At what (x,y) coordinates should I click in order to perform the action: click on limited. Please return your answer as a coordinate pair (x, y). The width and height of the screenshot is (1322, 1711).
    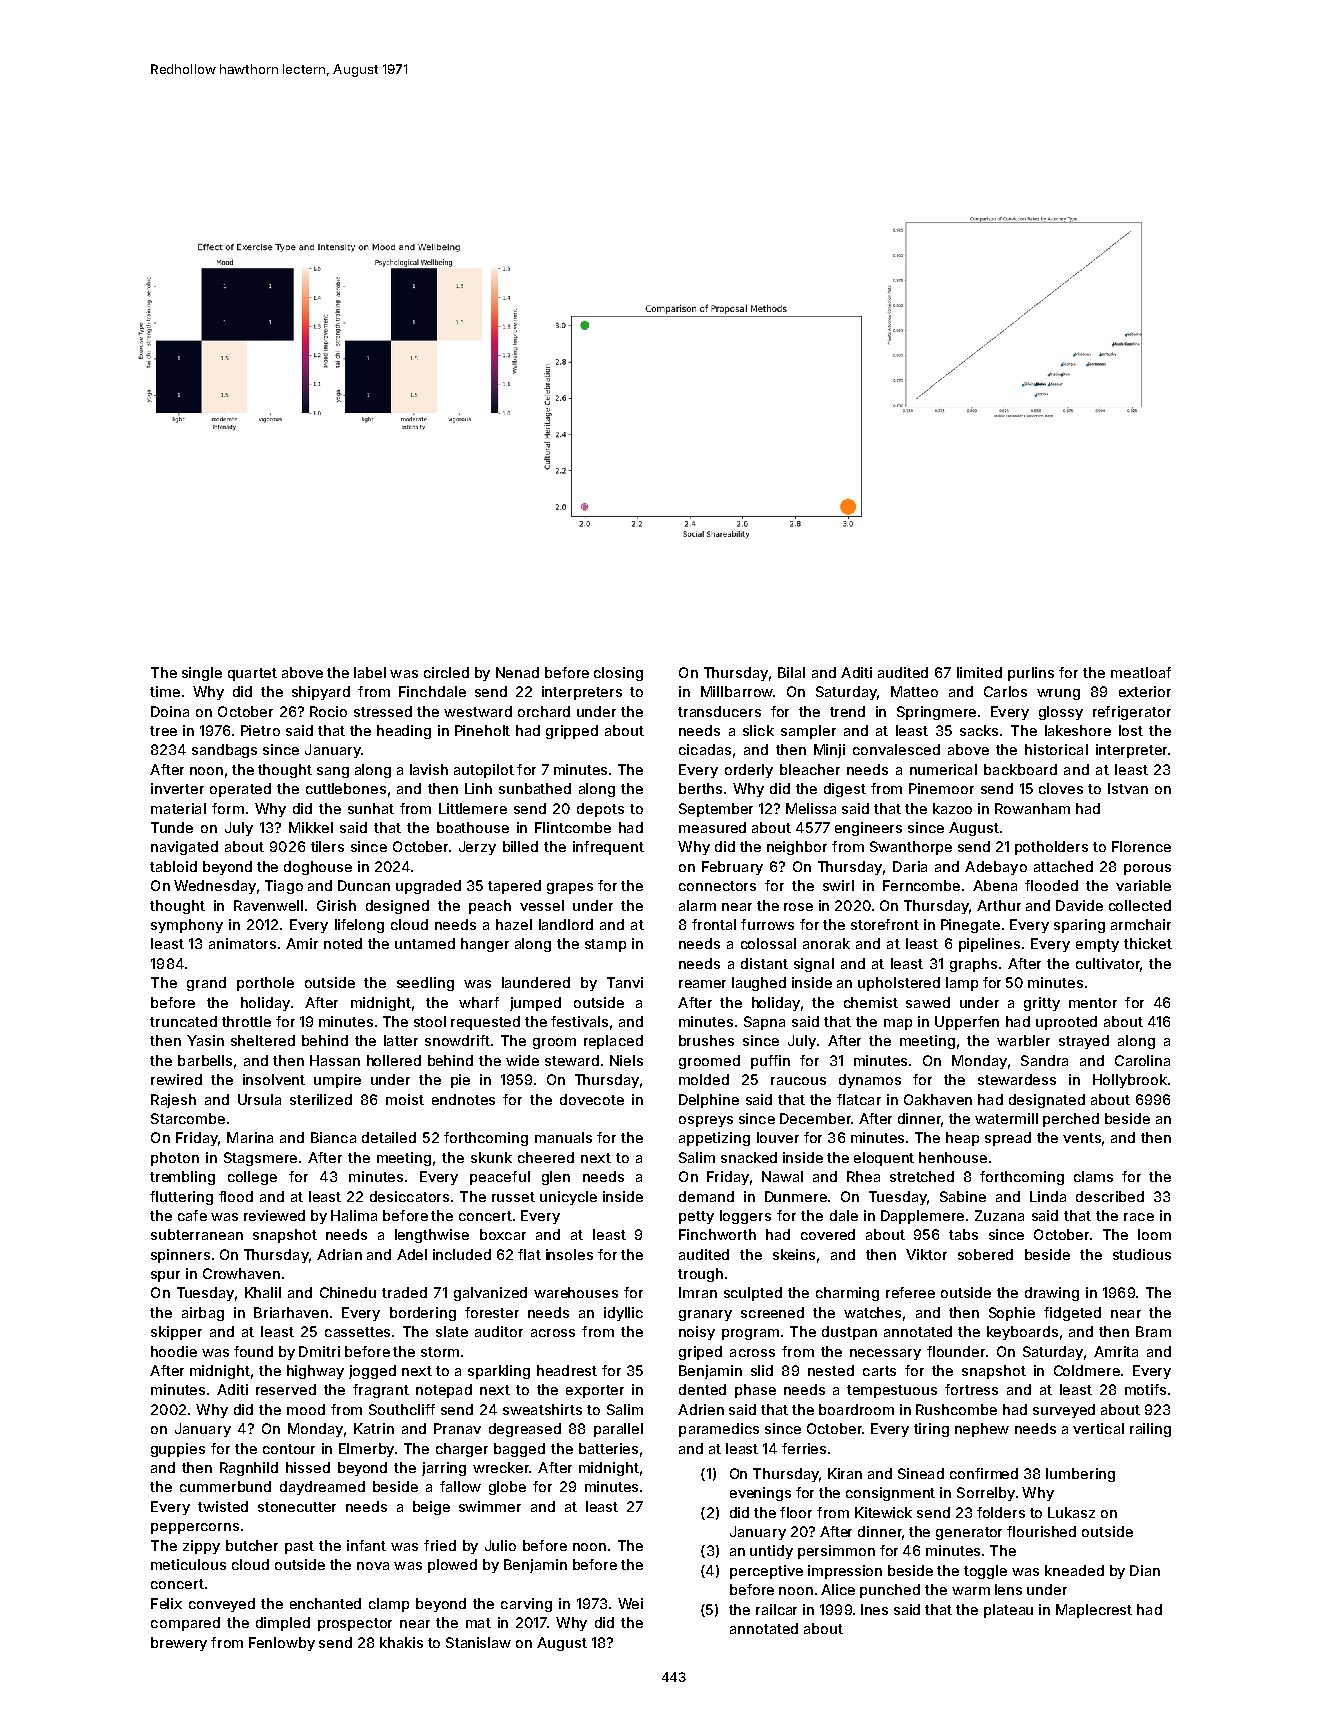
    Looking at the image, I should click on (979, 672).
